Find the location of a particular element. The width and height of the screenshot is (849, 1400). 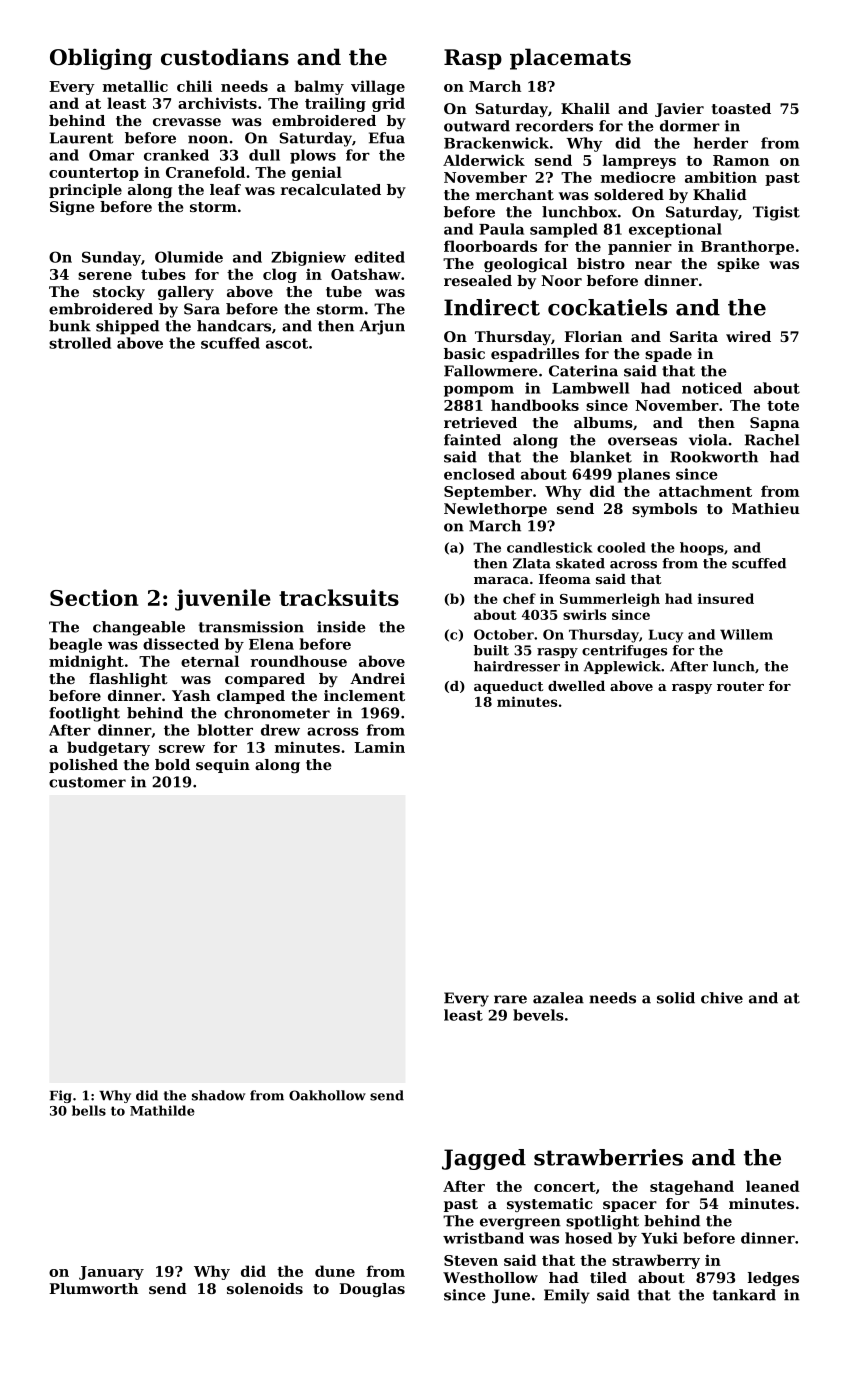

built is located at coordinates (491, 650).
